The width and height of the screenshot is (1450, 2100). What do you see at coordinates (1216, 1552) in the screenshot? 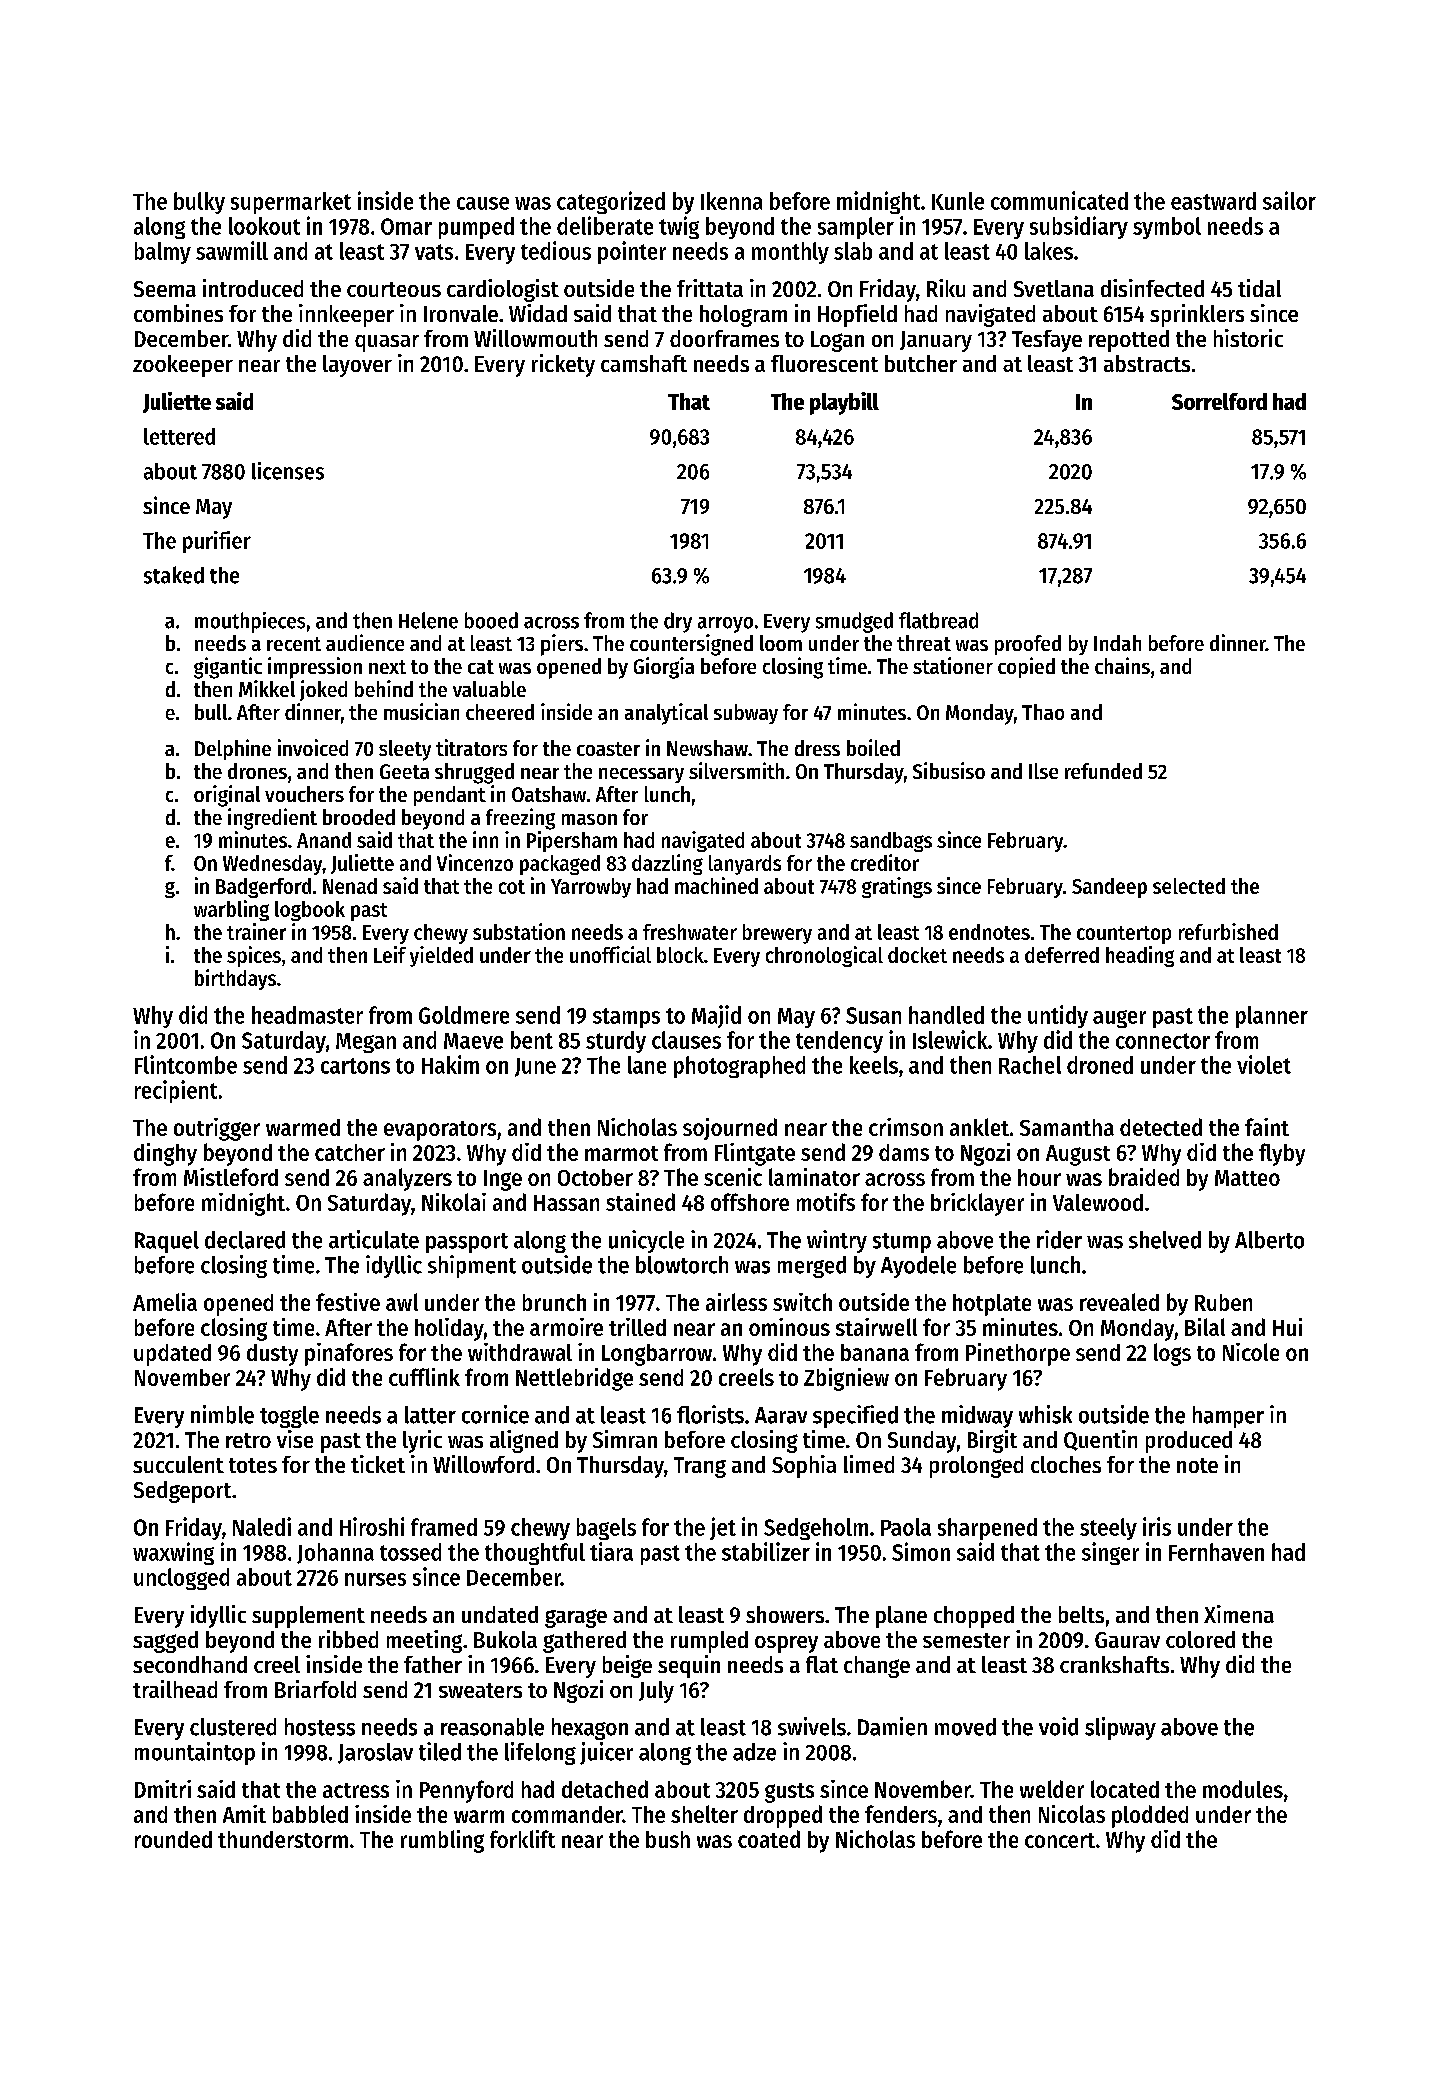
I see `Fernhaven` at bounding box center [1216, 1552].
